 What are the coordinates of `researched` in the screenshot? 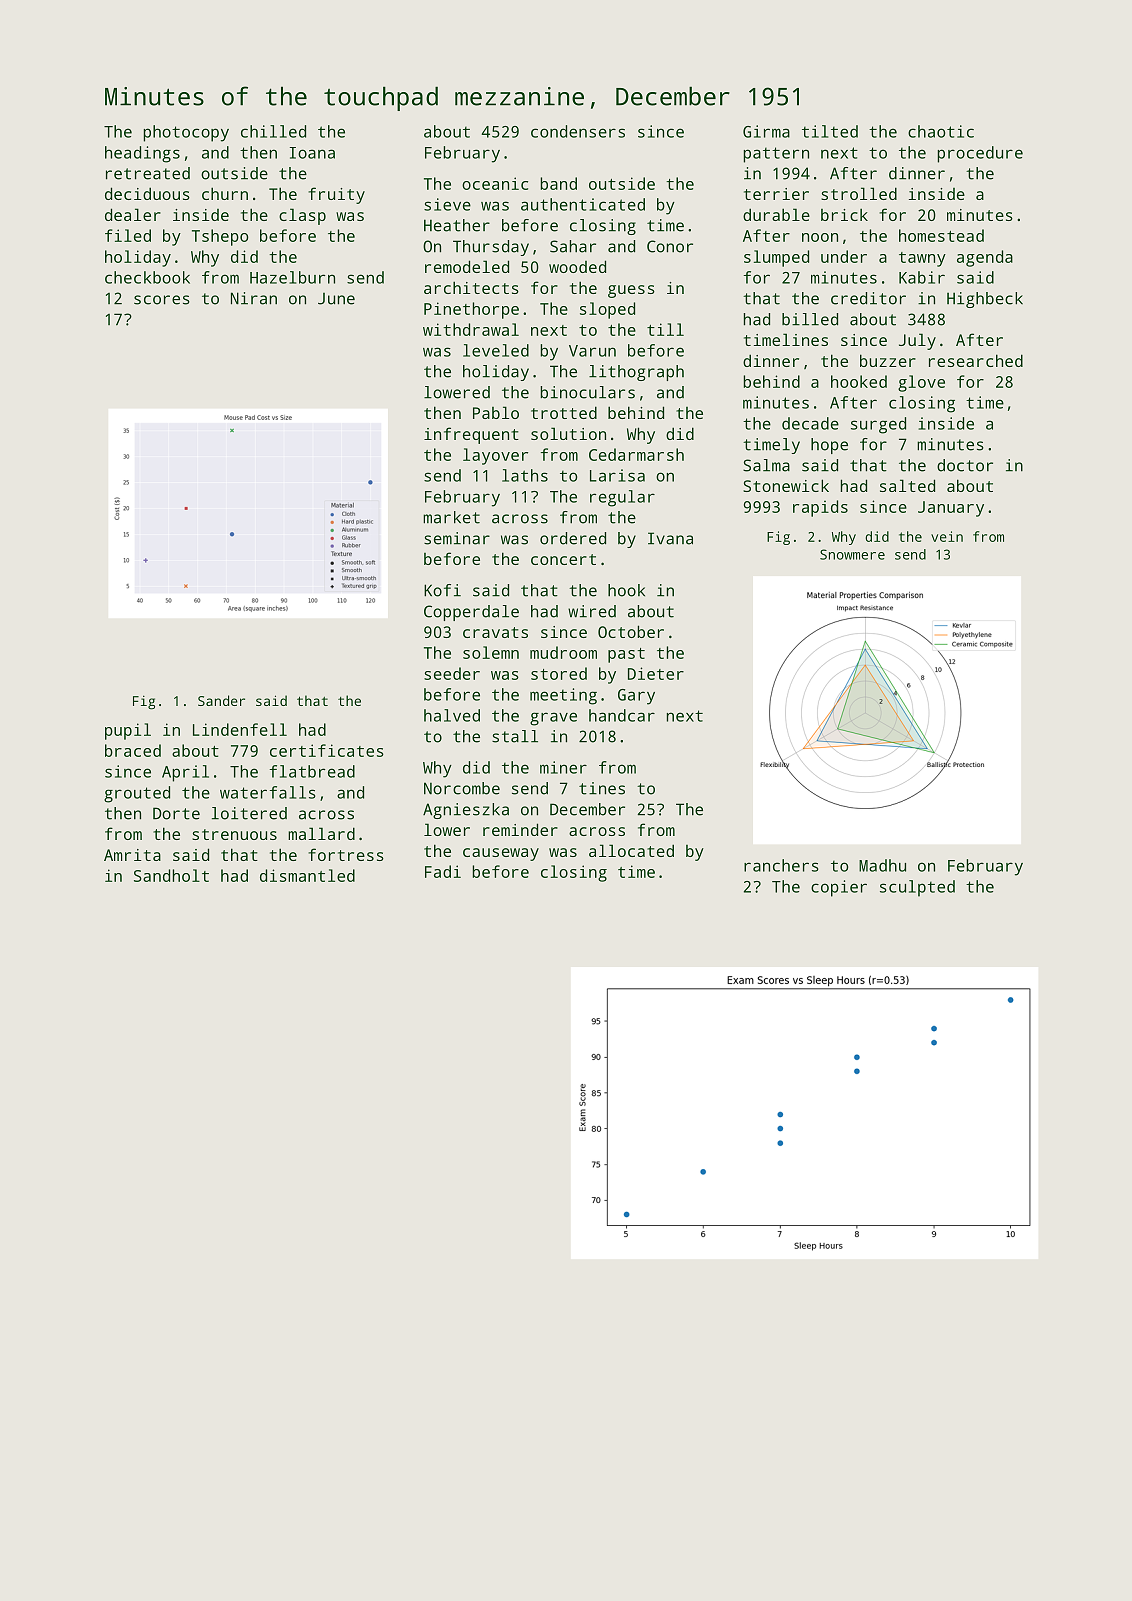 It's located at (976, 360).
